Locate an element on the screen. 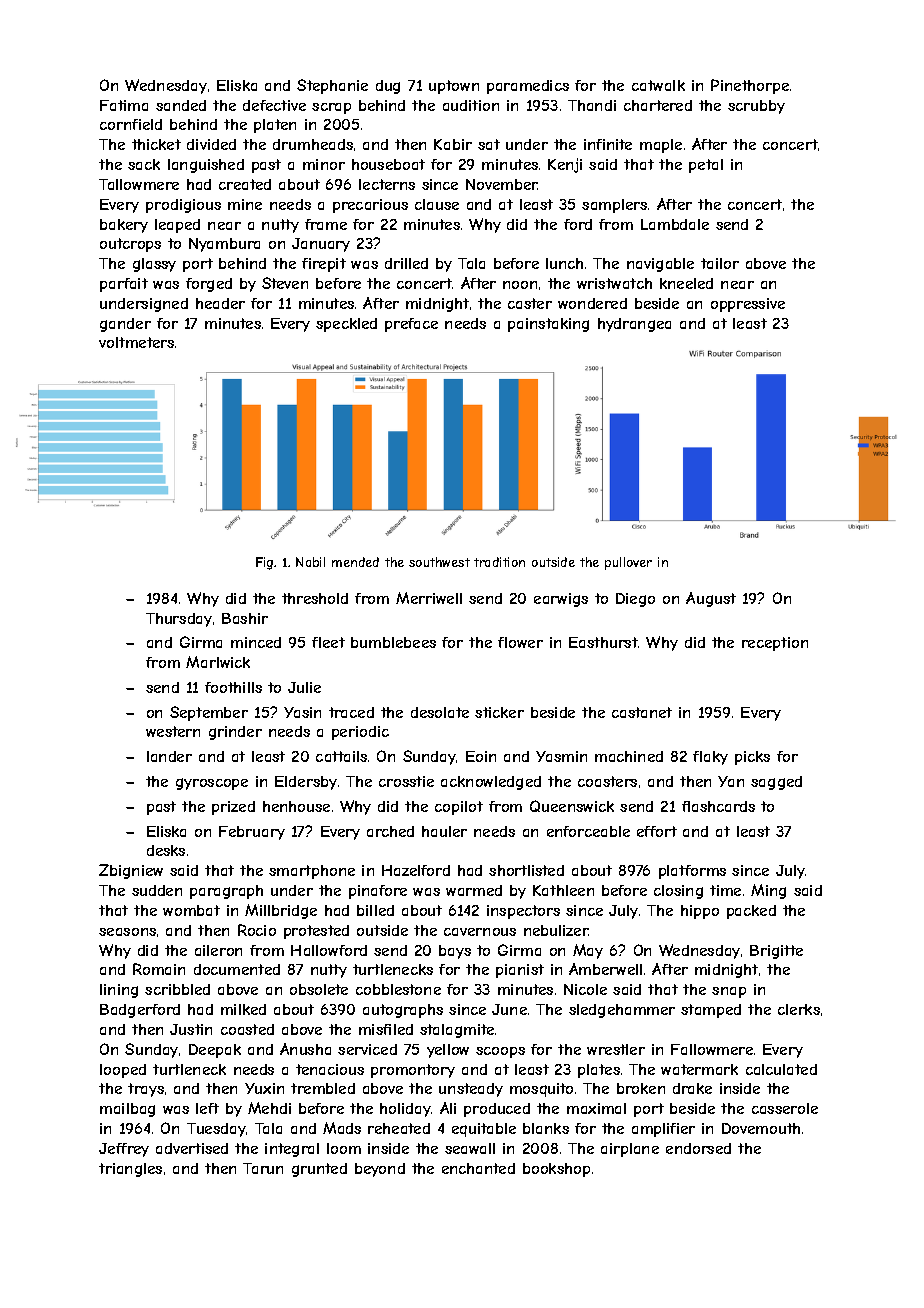  mended is located at coordinates (355, 562).
